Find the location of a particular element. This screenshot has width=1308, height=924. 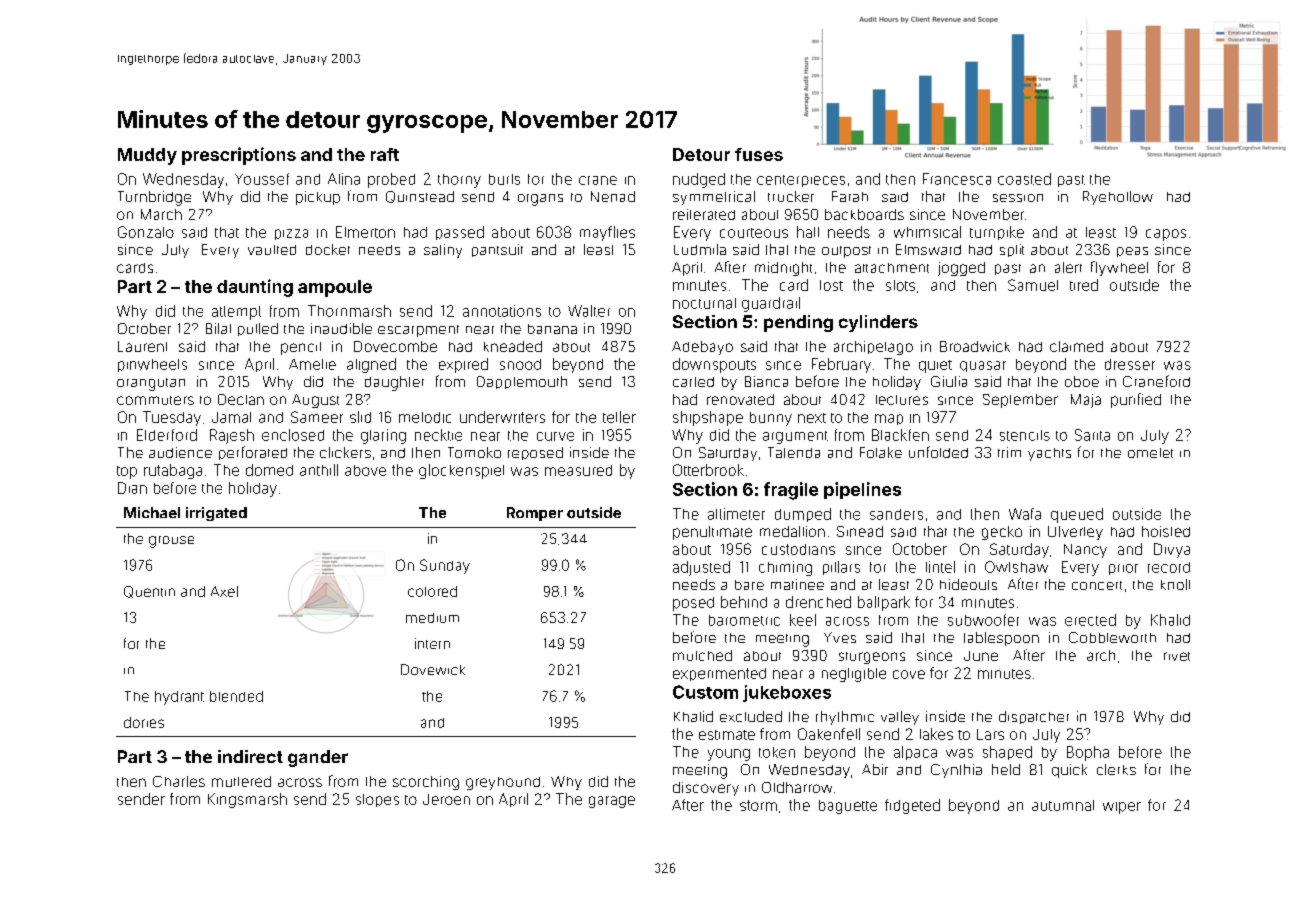

Axel is located at coordinates (224, 591).
